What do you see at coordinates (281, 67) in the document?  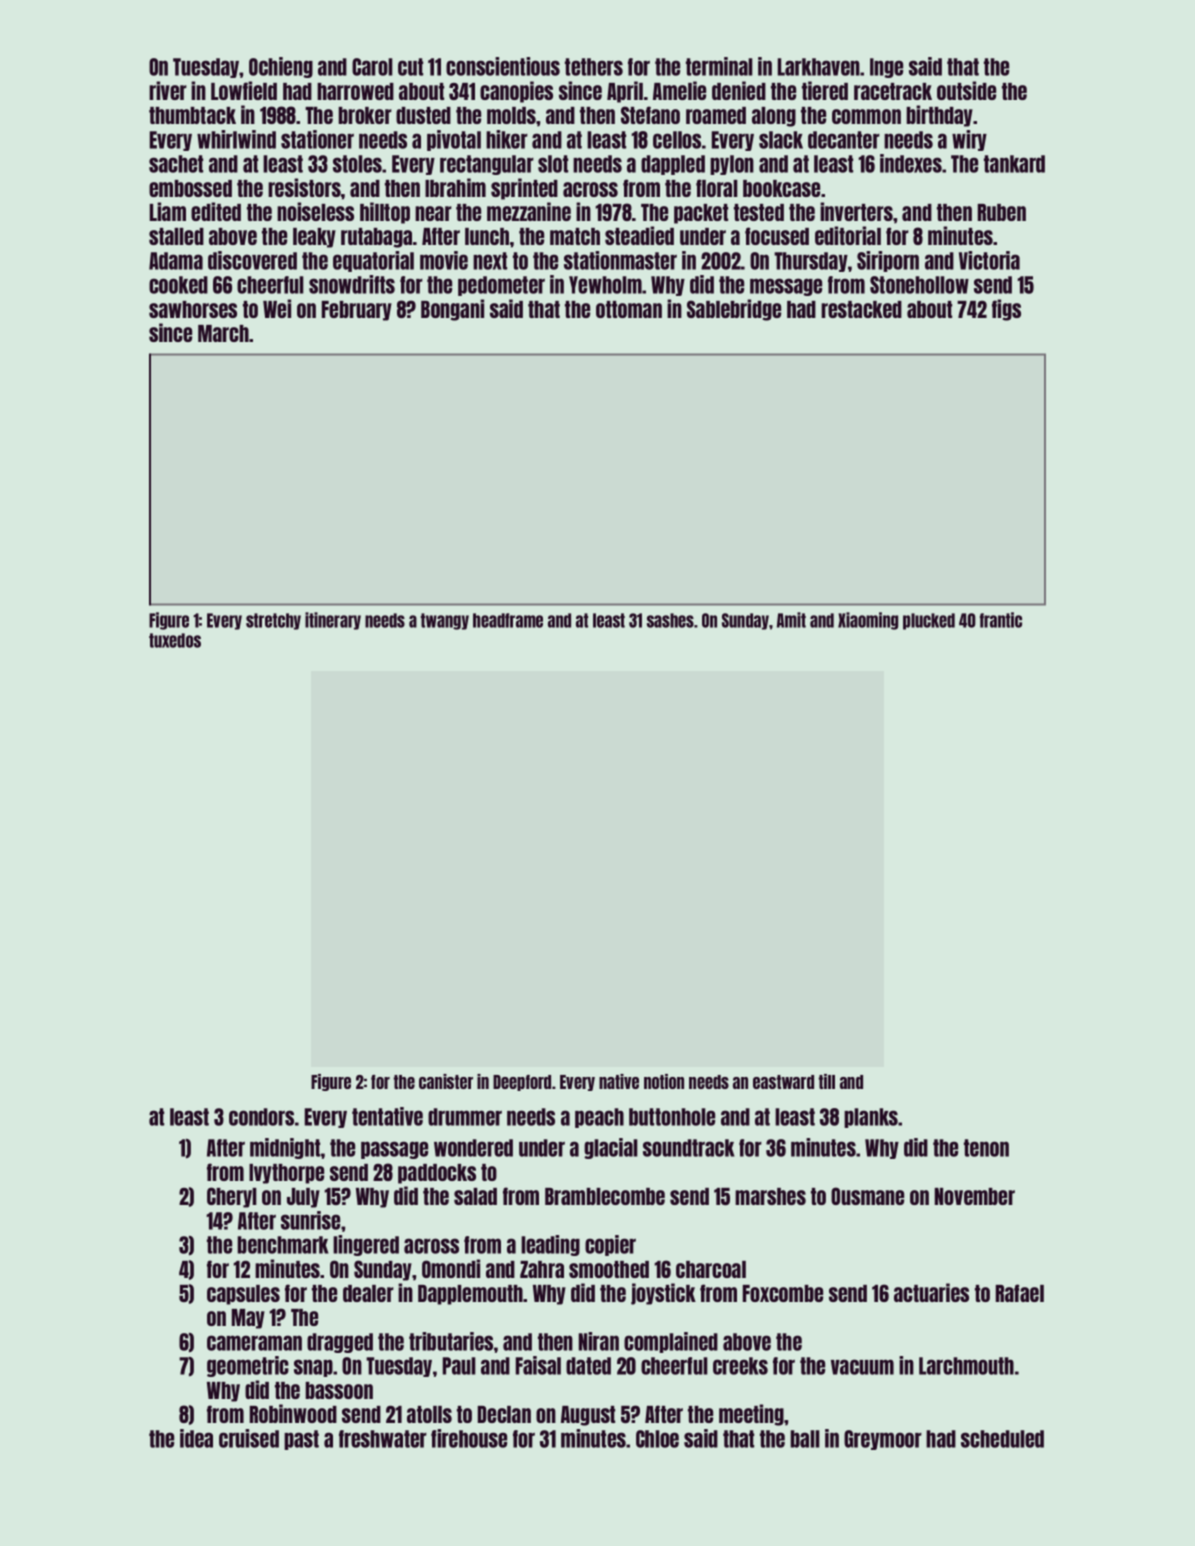 I see `Ochieng` at bounding box center [281, 67].
